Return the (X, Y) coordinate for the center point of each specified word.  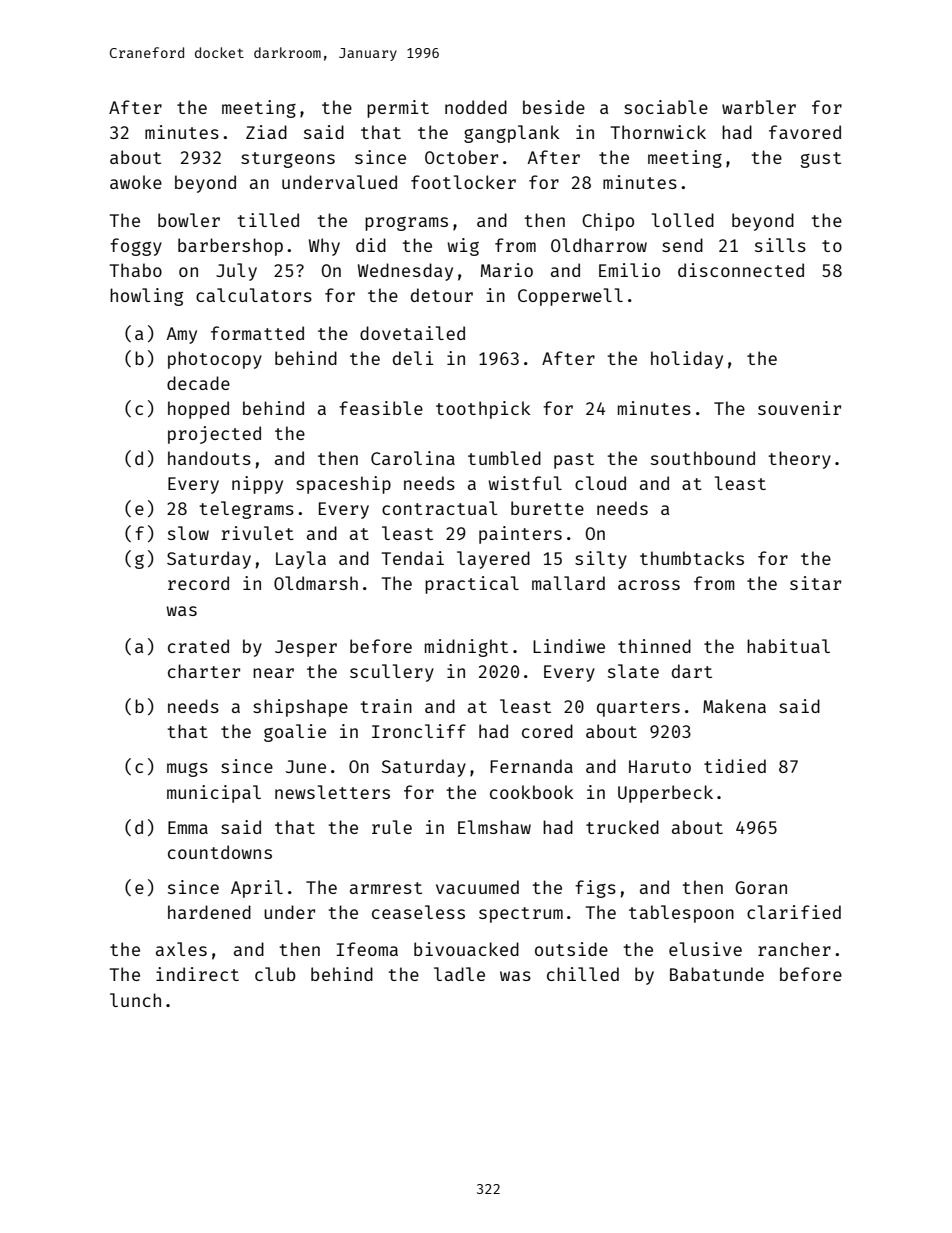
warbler (759, 107)
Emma (188, 827)
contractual (439, 508)
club (275, 974)
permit (398, 109)
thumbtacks (692, 558)
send (682, 245)
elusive (705, 949)
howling (146, 297)
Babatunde (717, 974)
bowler (189, 220)
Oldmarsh (316, 583)
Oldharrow (599, 245)
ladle (459, 974)
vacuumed (477, 887)
